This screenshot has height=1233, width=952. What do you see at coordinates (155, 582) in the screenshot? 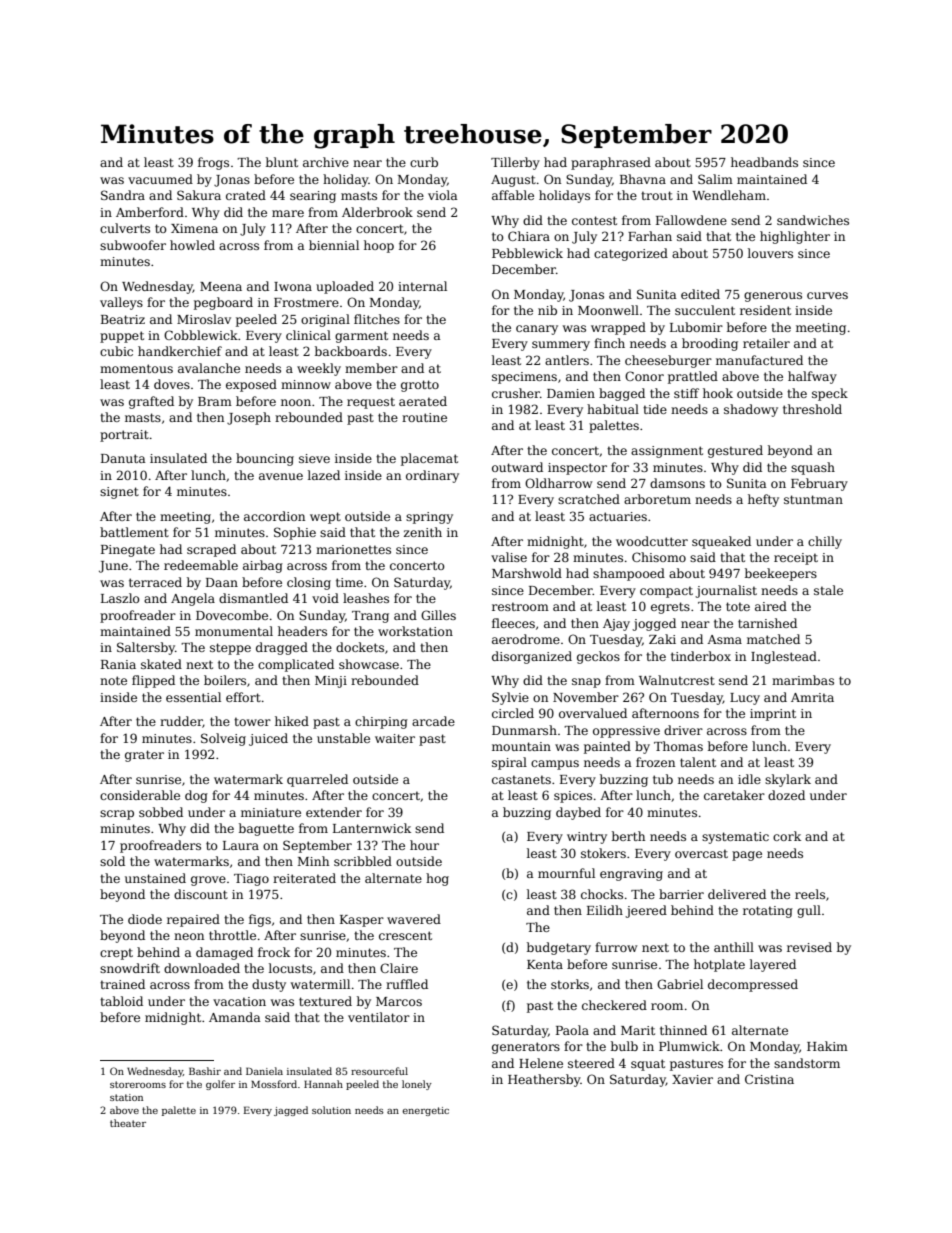
I see `terraced` at bounding box center [155, 582].
